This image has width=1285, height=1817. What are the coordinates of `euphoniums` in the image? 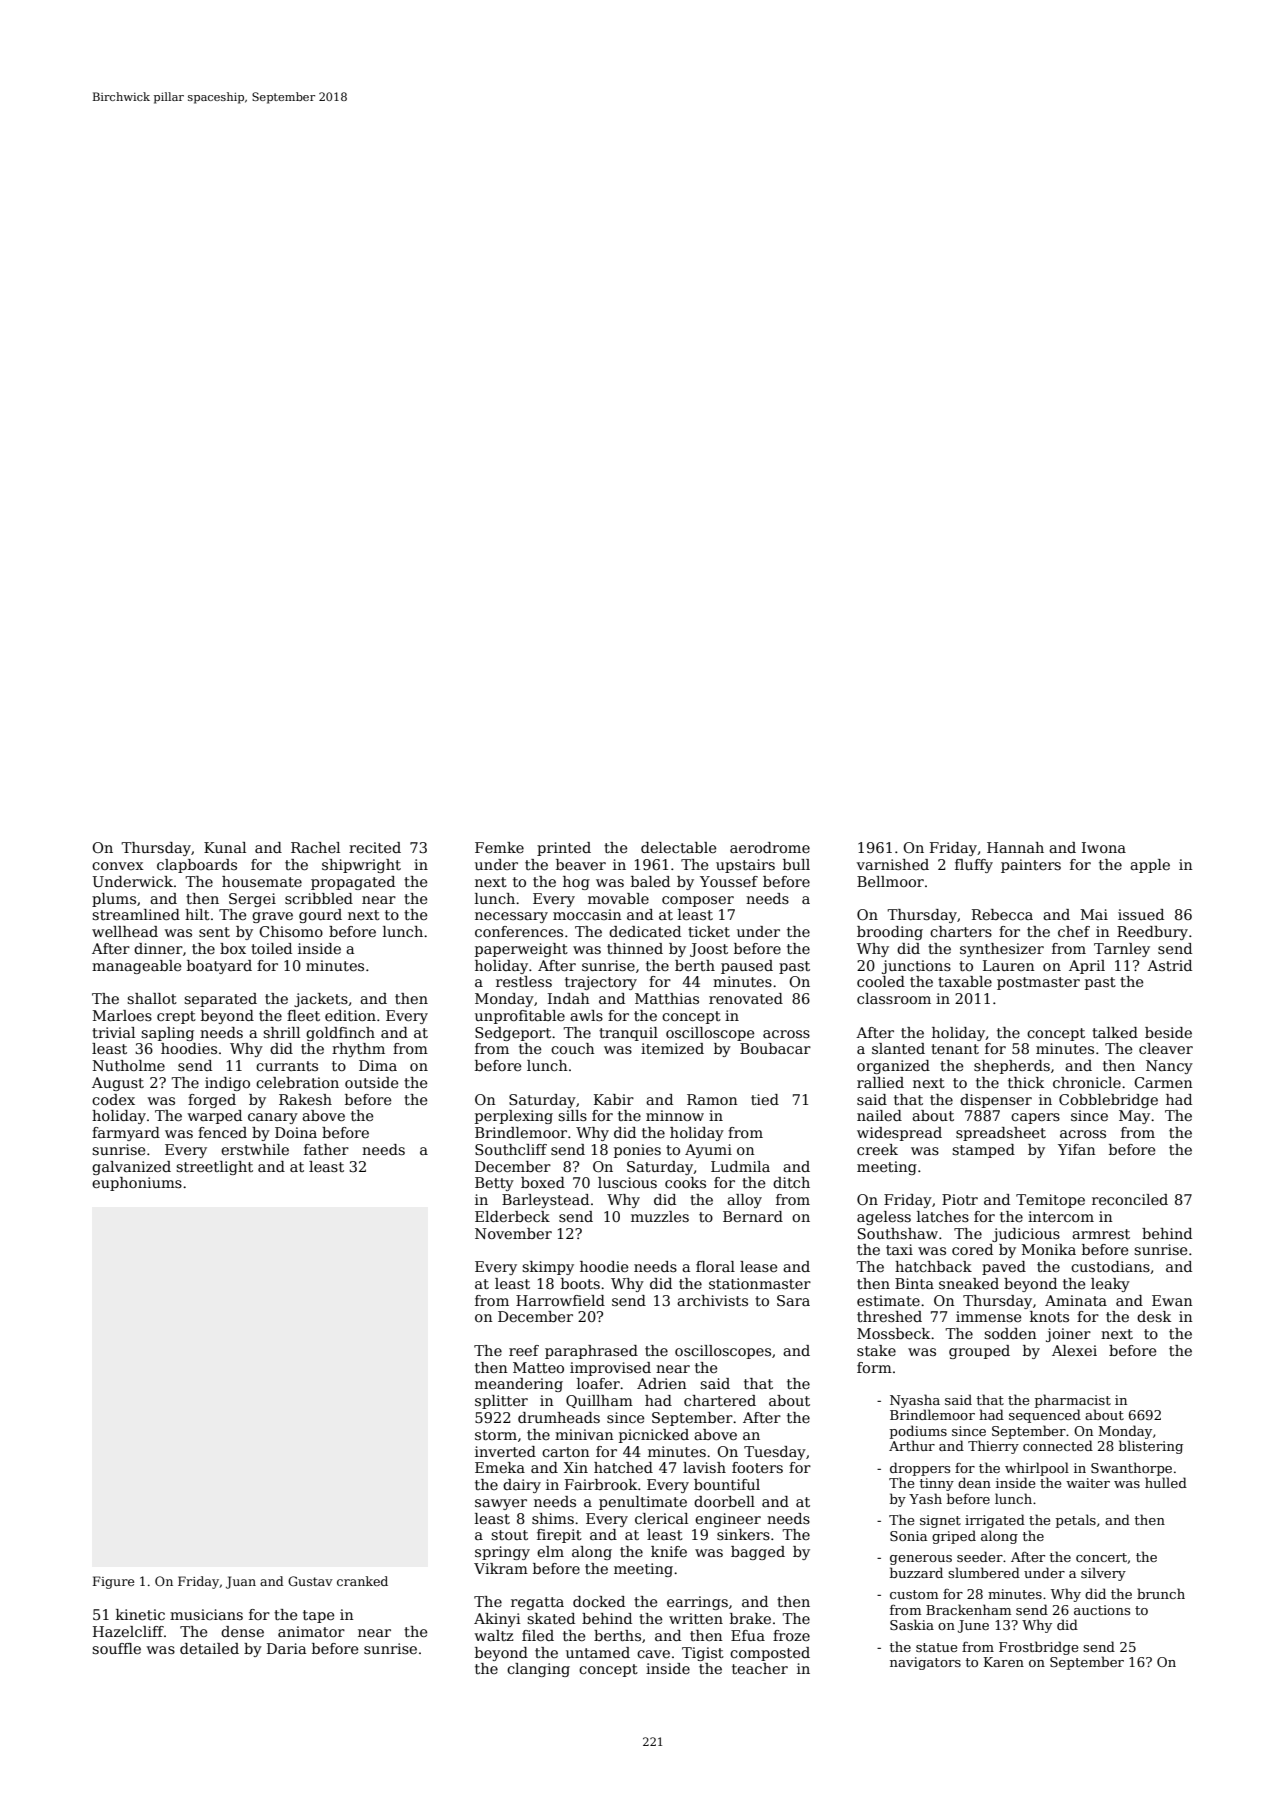 It's located at (137, 1184).
